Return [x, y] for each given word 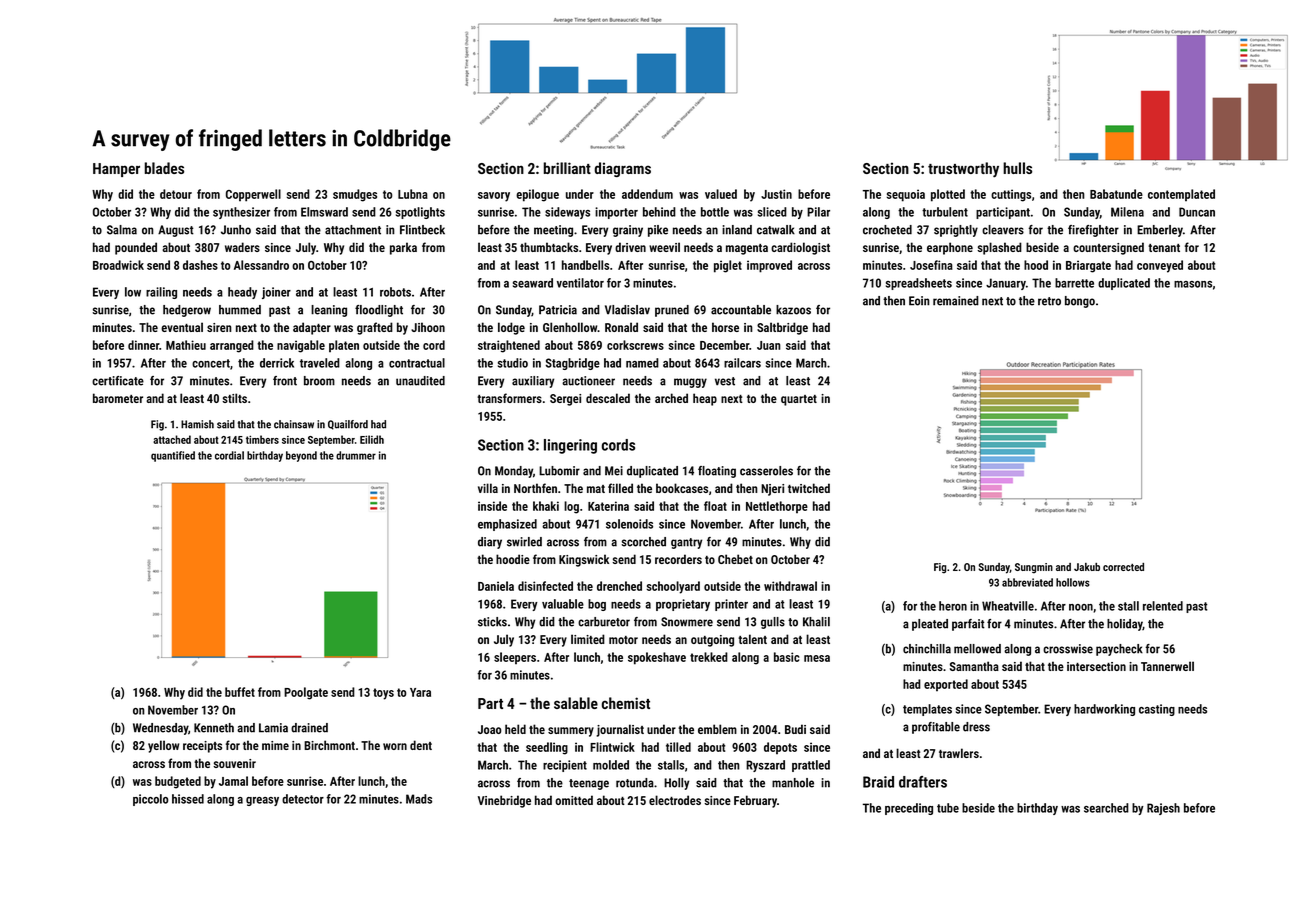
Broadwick [118, 265]
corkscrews [635, 345]
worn [395, 746]
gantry [686, 543]
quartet [799, 400]
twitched [809, 488]
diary [490, 543]
